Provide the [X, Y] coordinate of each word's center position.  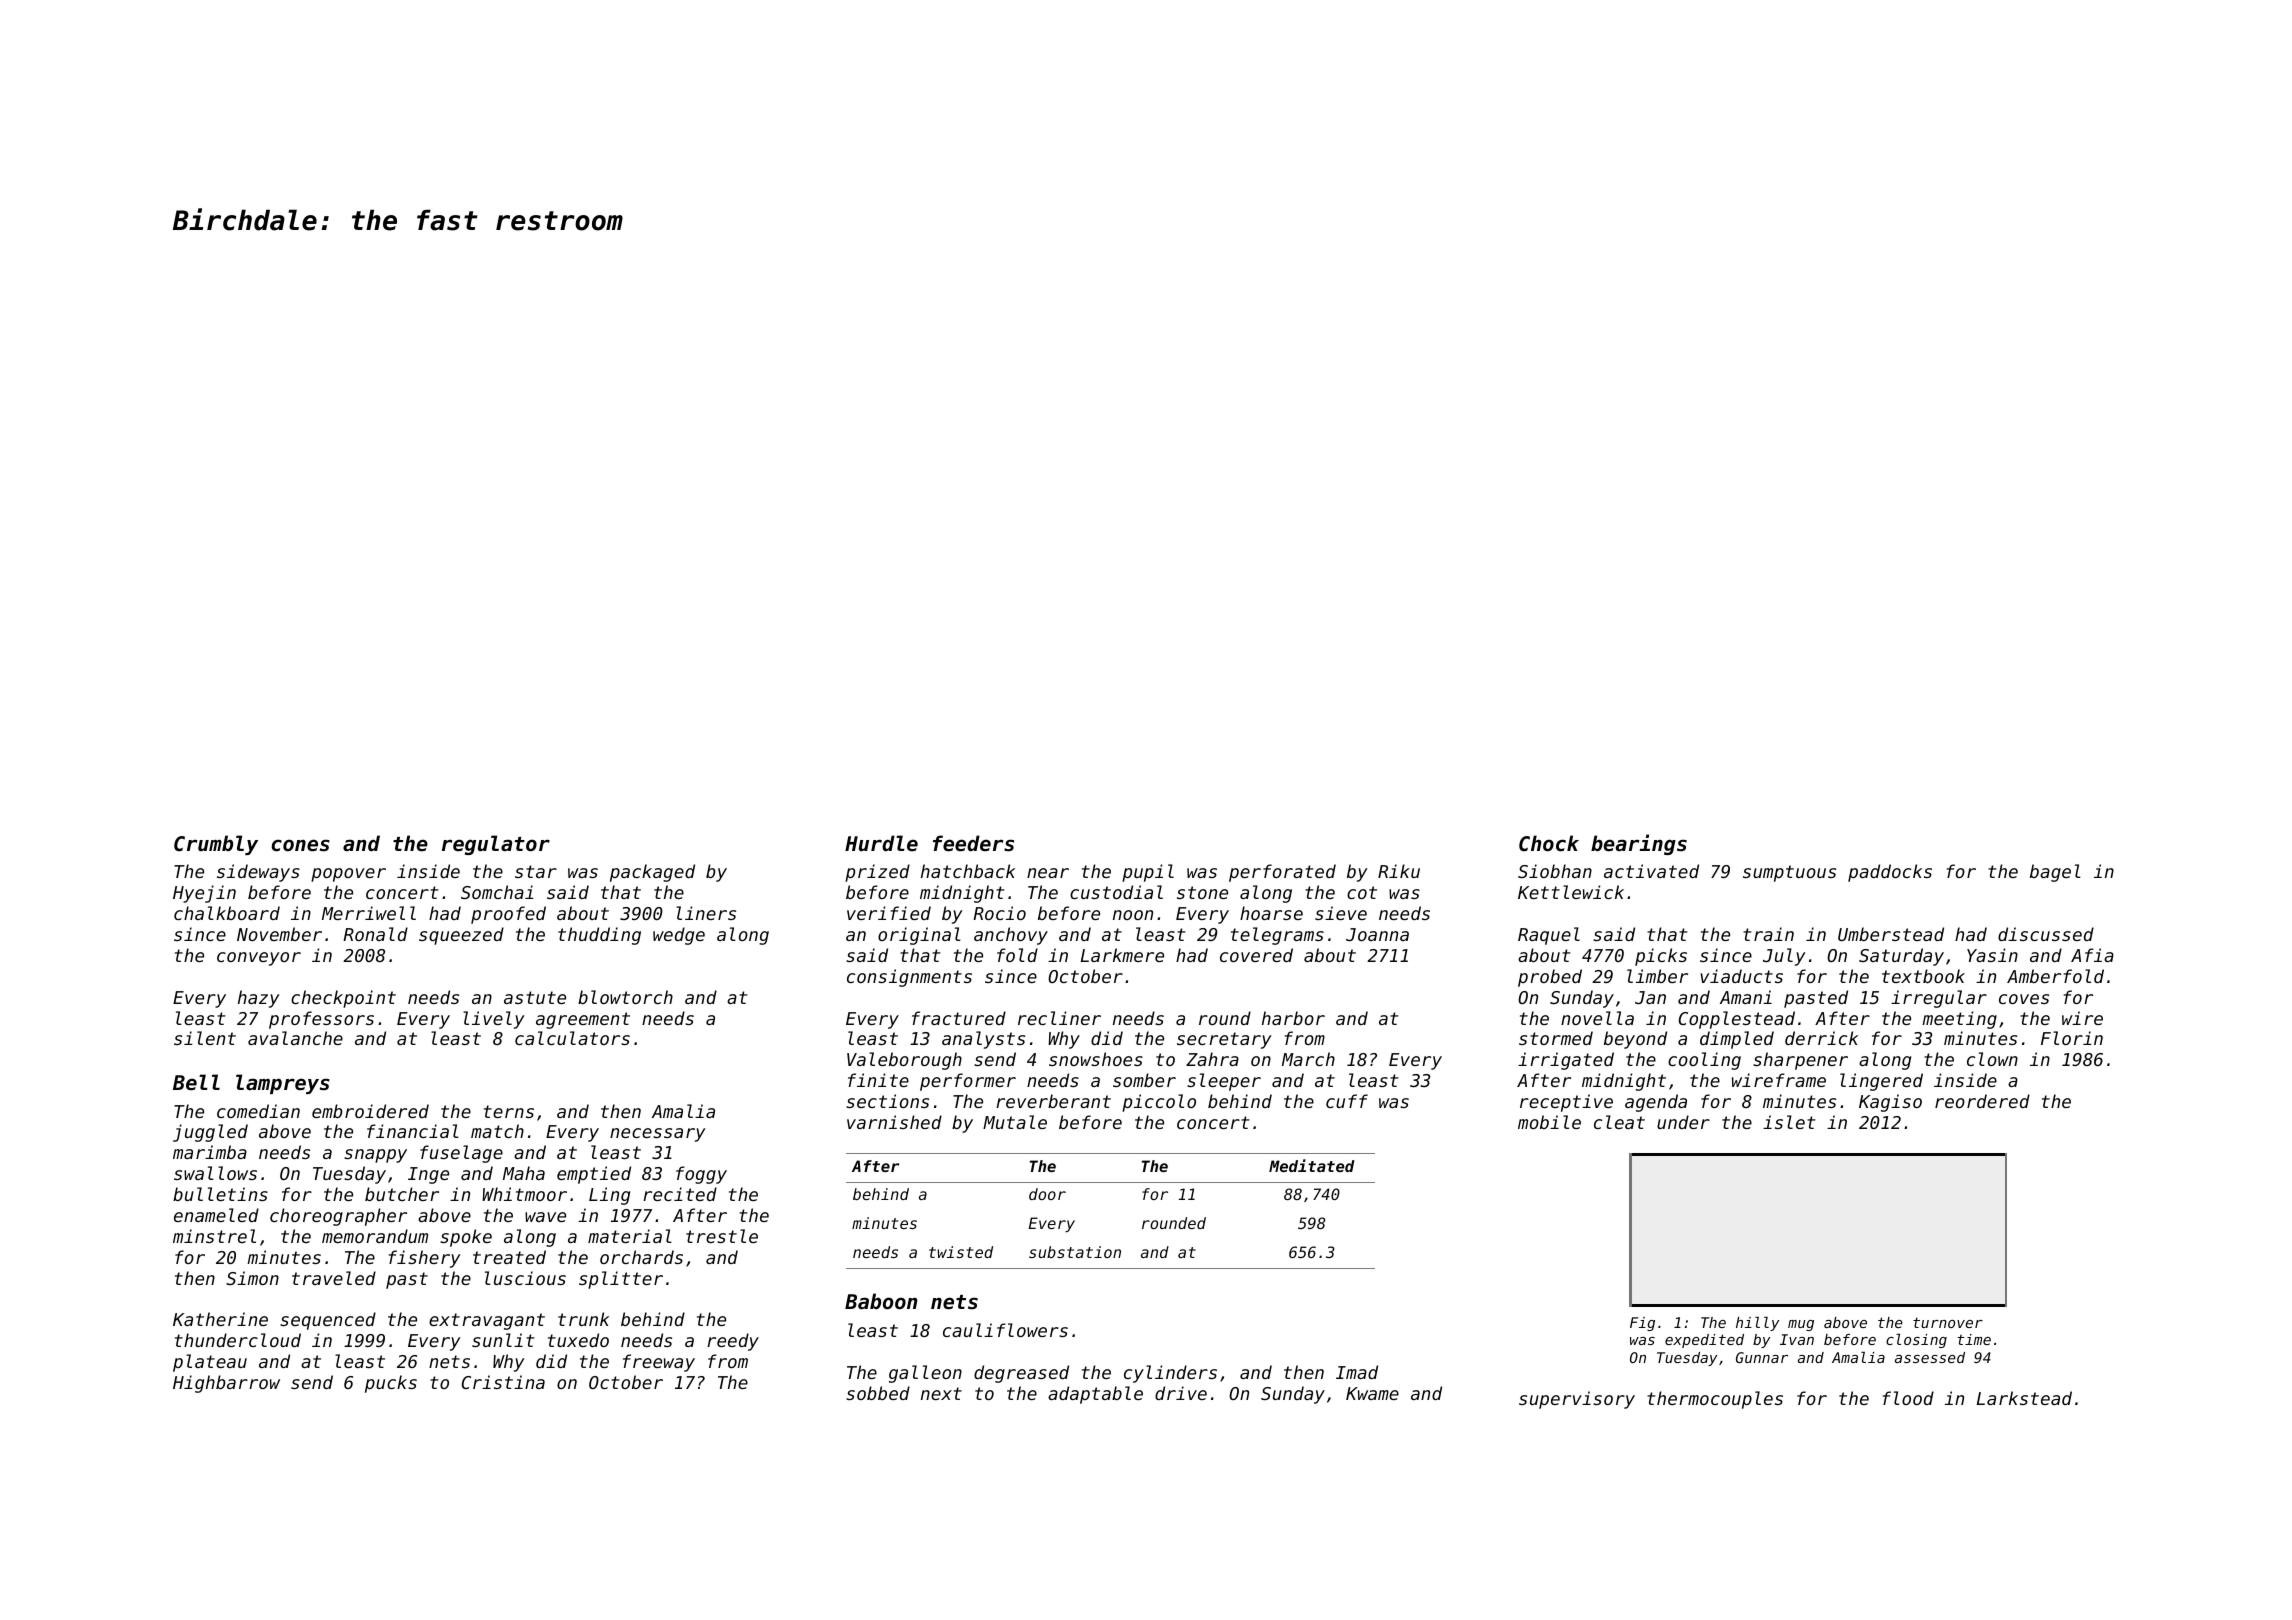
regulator [496, 845]
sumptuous [1789, 873]
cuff [1347, 1101]
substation [1075, 1252]
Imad [1357, 1372]
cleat [1619, 1122]
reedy [733, 1342]
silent [205, 1038]
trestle [722, 1236]
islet [1789, 1122]
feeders [973, 843]
